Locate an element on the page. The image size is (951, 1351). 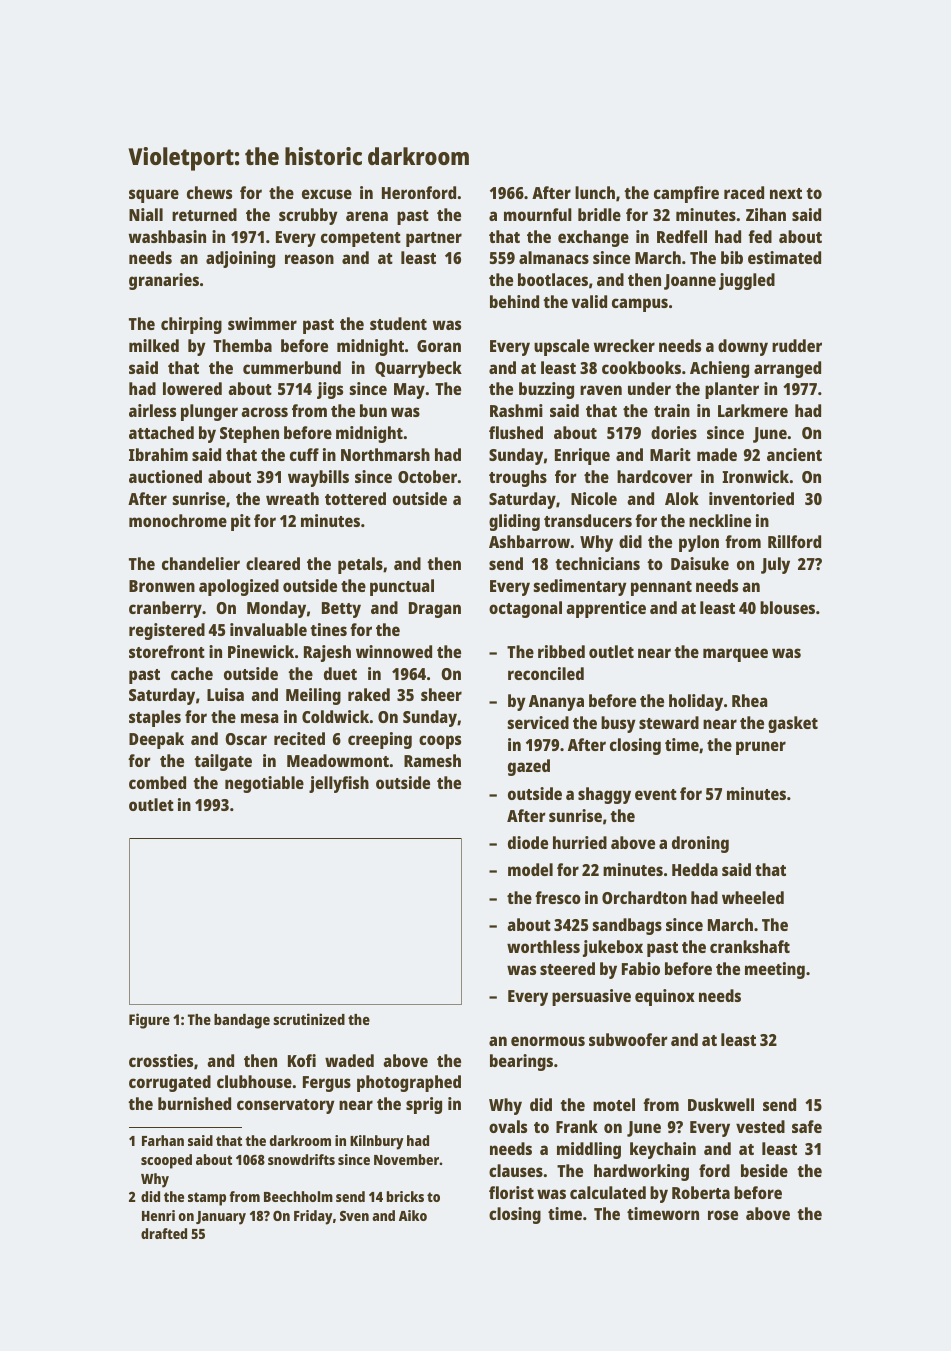
lunch is located at coordinates (595, 192).
